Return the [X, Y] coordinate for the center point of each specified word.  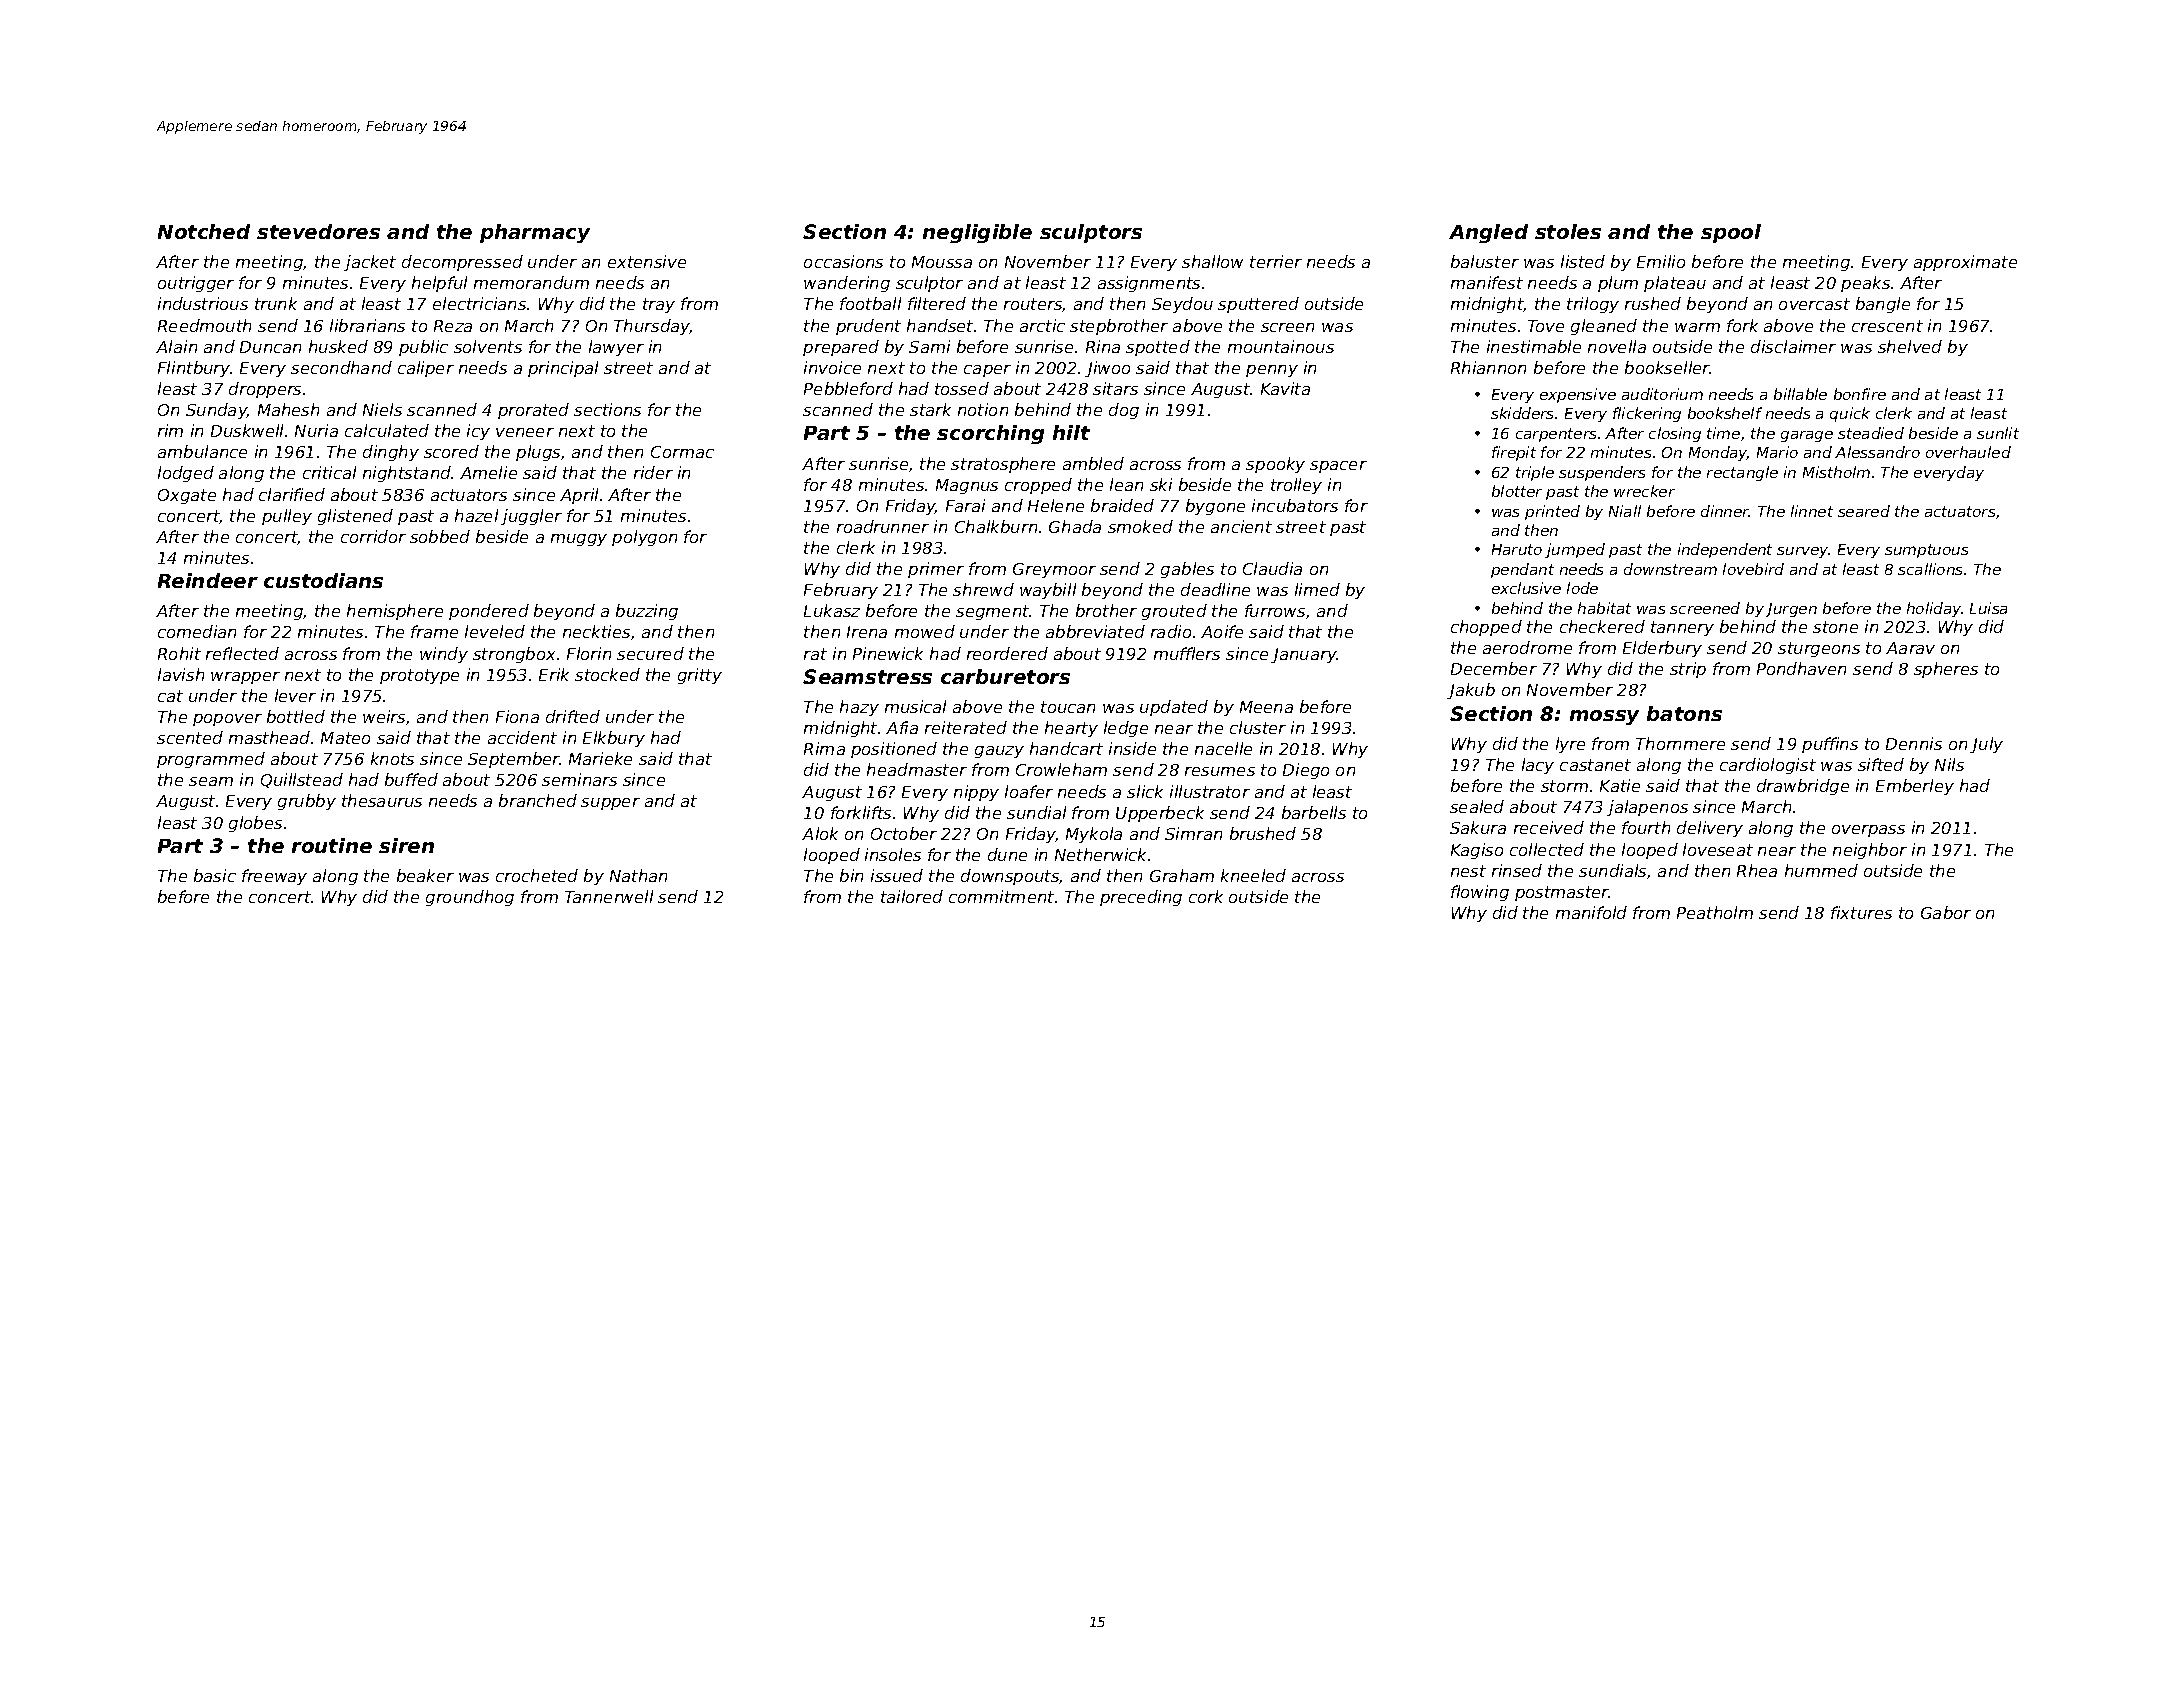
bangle [1883, 305]
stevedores [318, 231]
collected [1547, 849]
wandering [847, 284]
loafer [1029, 791]
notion [983, 409]
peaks [1865, 284]
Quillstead [302, 780]
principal [563, 369]
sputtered [1258, 305]
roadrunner [883, 526]
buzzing [647, 612]
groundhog [470, 898]
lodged [186, 474]
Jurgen [1791, 610]
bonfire [1860, 394]
